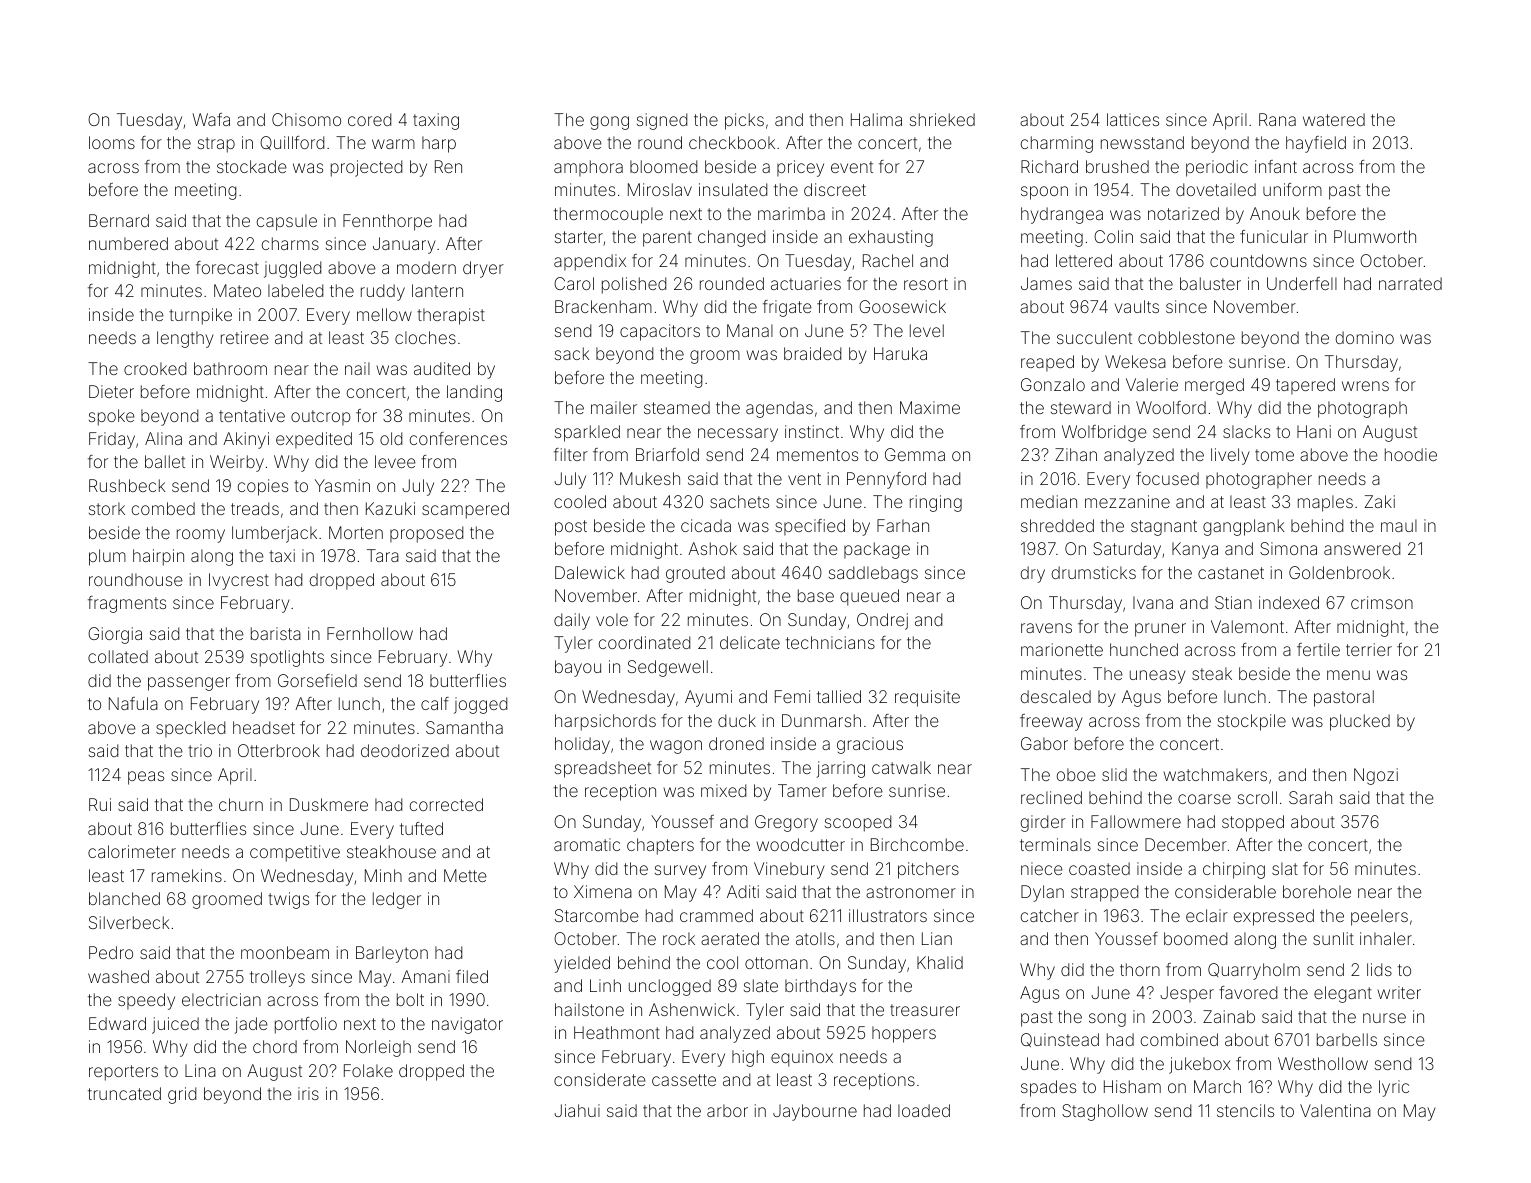 This screenshot has width=1531, height=1183. What do you see at coordinates (1044, 193) in the screenshot?
I see `spoon` at bounding box center [1044, 193].
